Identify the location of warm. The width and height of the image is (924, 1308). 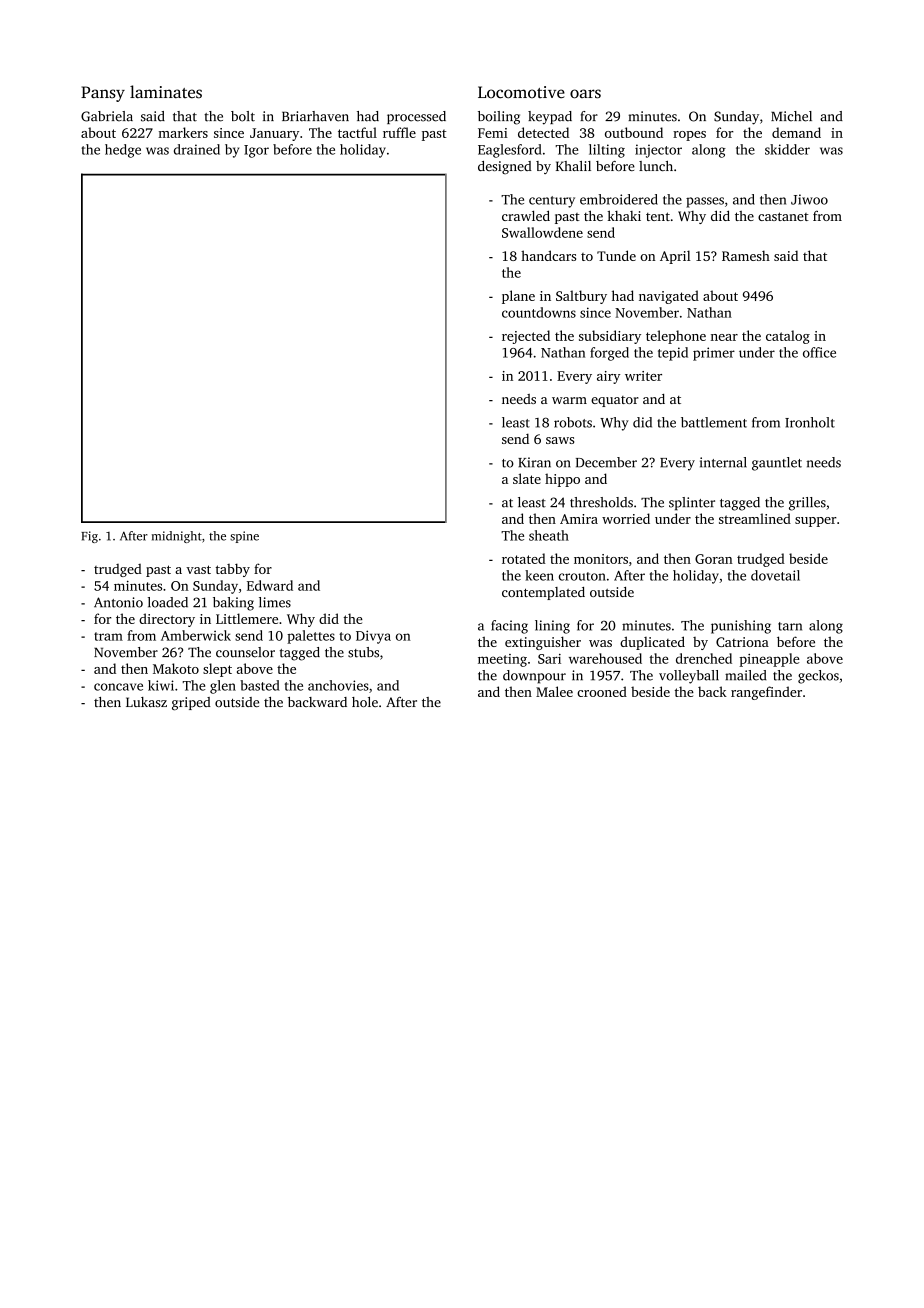
(569, 400).
